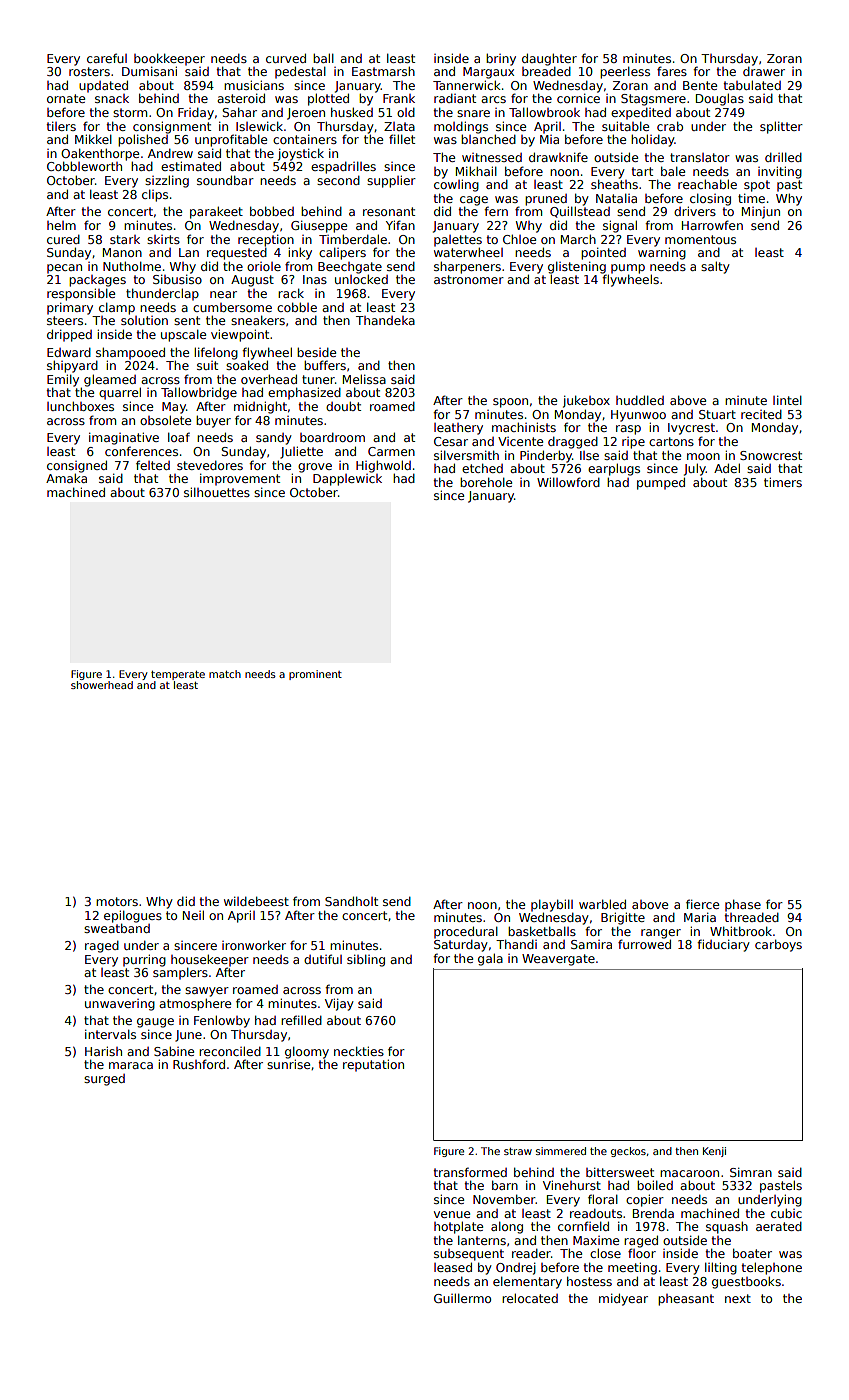  Describe the element at coordinates (717, 414) in the page. I see `Stuart` at that location.
